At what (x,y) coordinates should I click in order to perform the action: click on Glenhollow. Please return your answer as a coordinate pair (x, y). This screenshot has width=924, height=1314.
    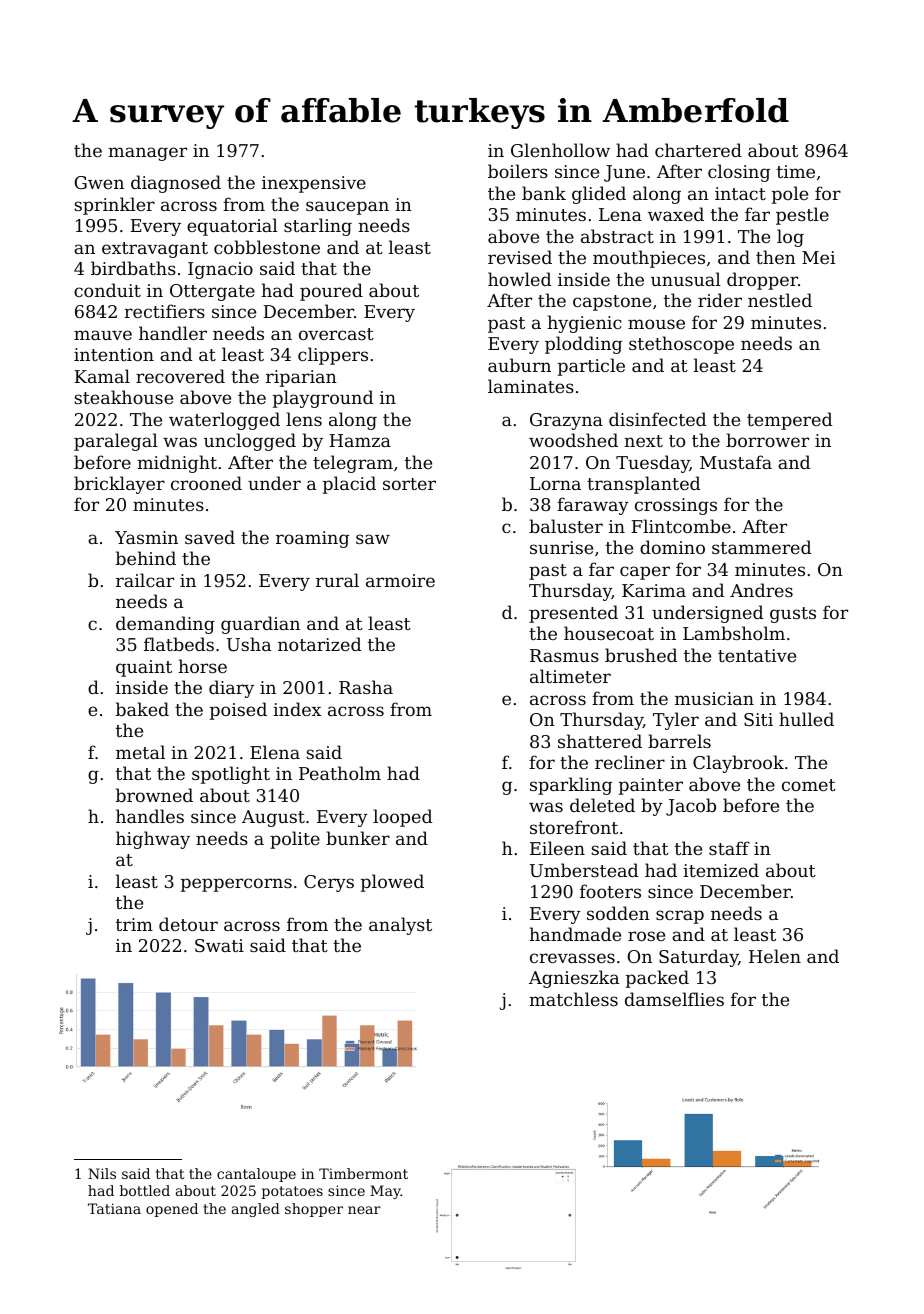
    Looking at the image, I should click on (560, 150).
